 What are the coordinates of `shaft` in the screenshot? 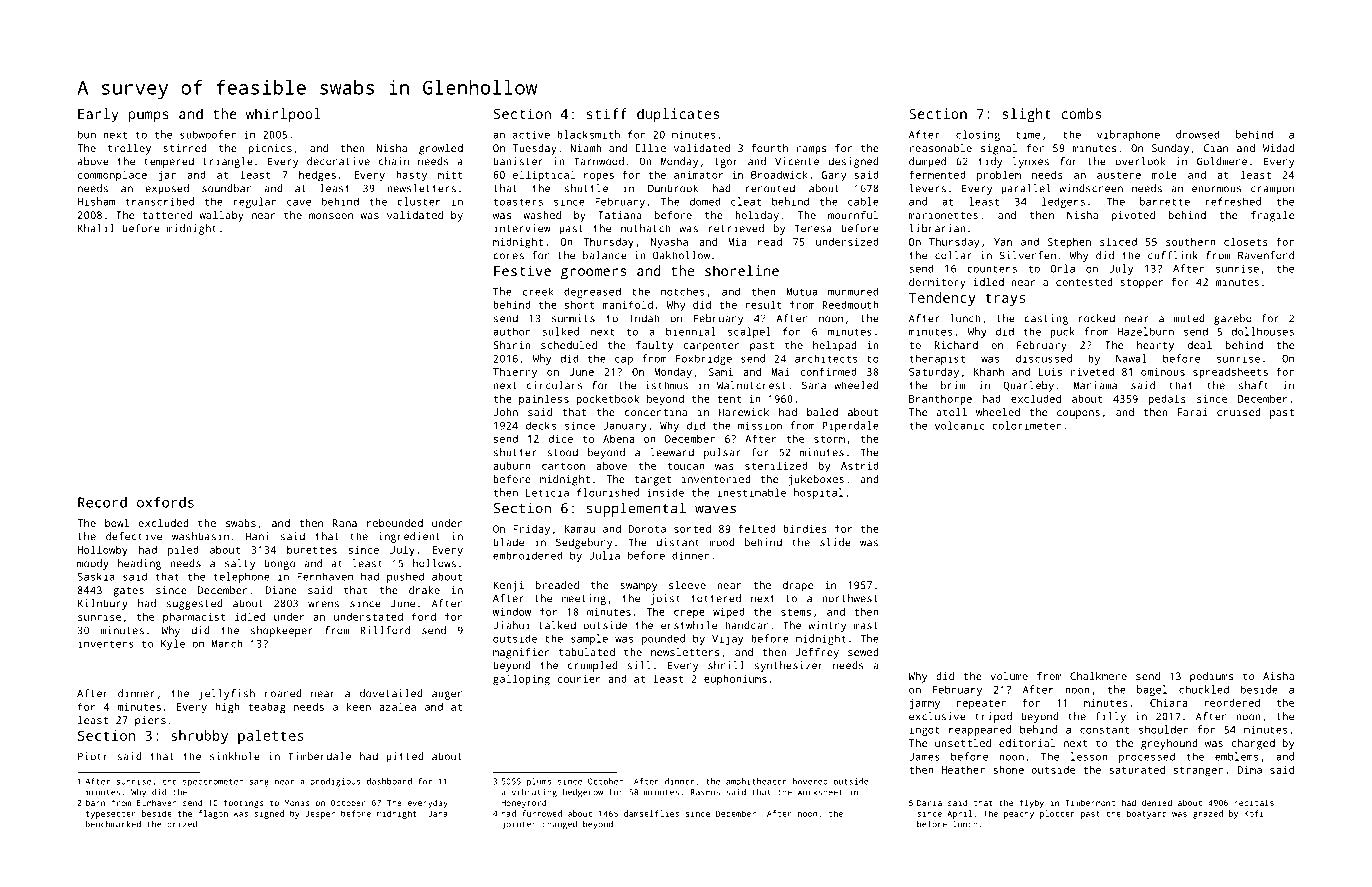 It's located at (1254, 385).
